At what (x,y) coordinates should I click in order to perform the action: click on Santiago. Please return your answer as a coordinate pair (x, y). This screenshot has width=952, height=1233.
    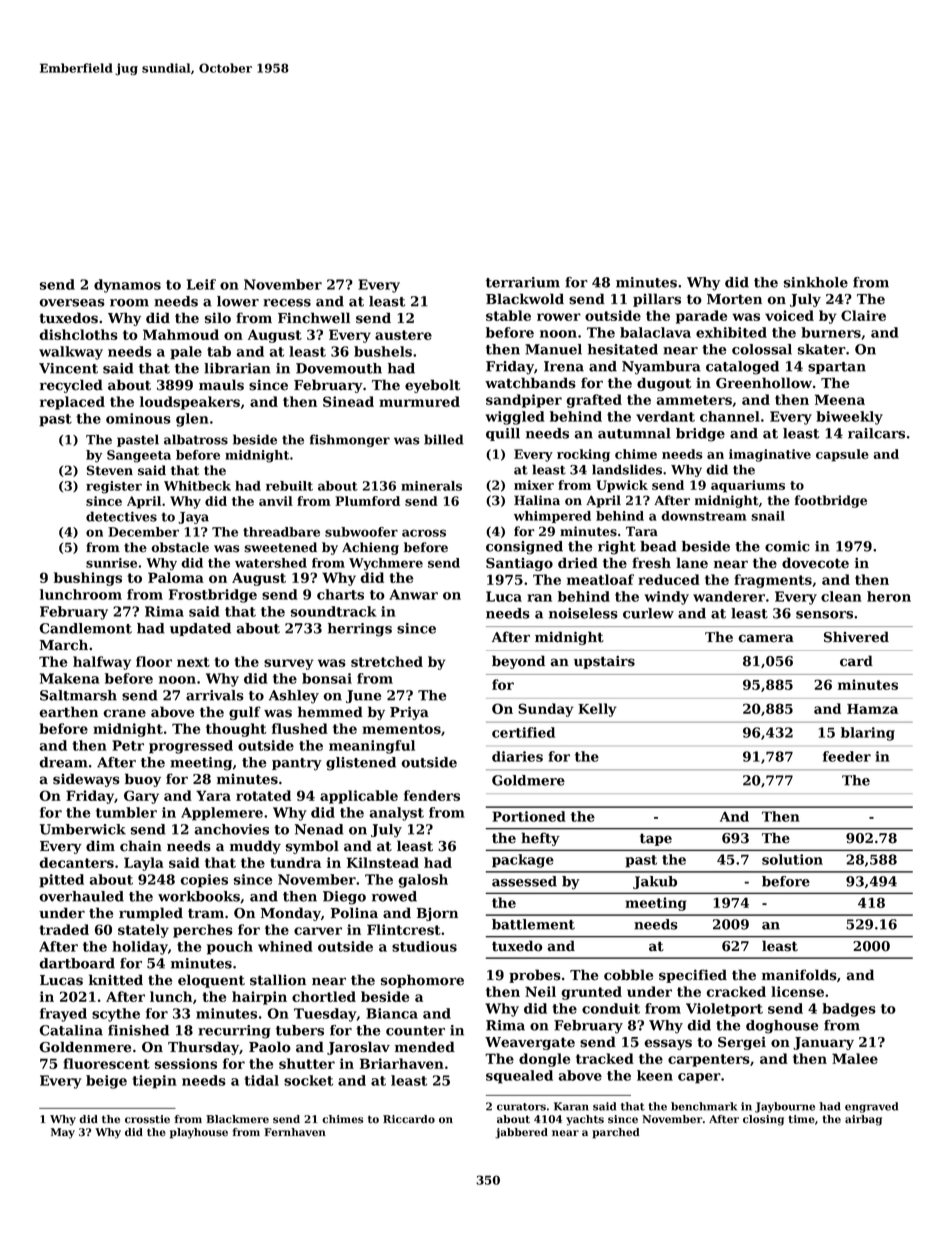
    Looking at the image, I should click on (519, 564).
